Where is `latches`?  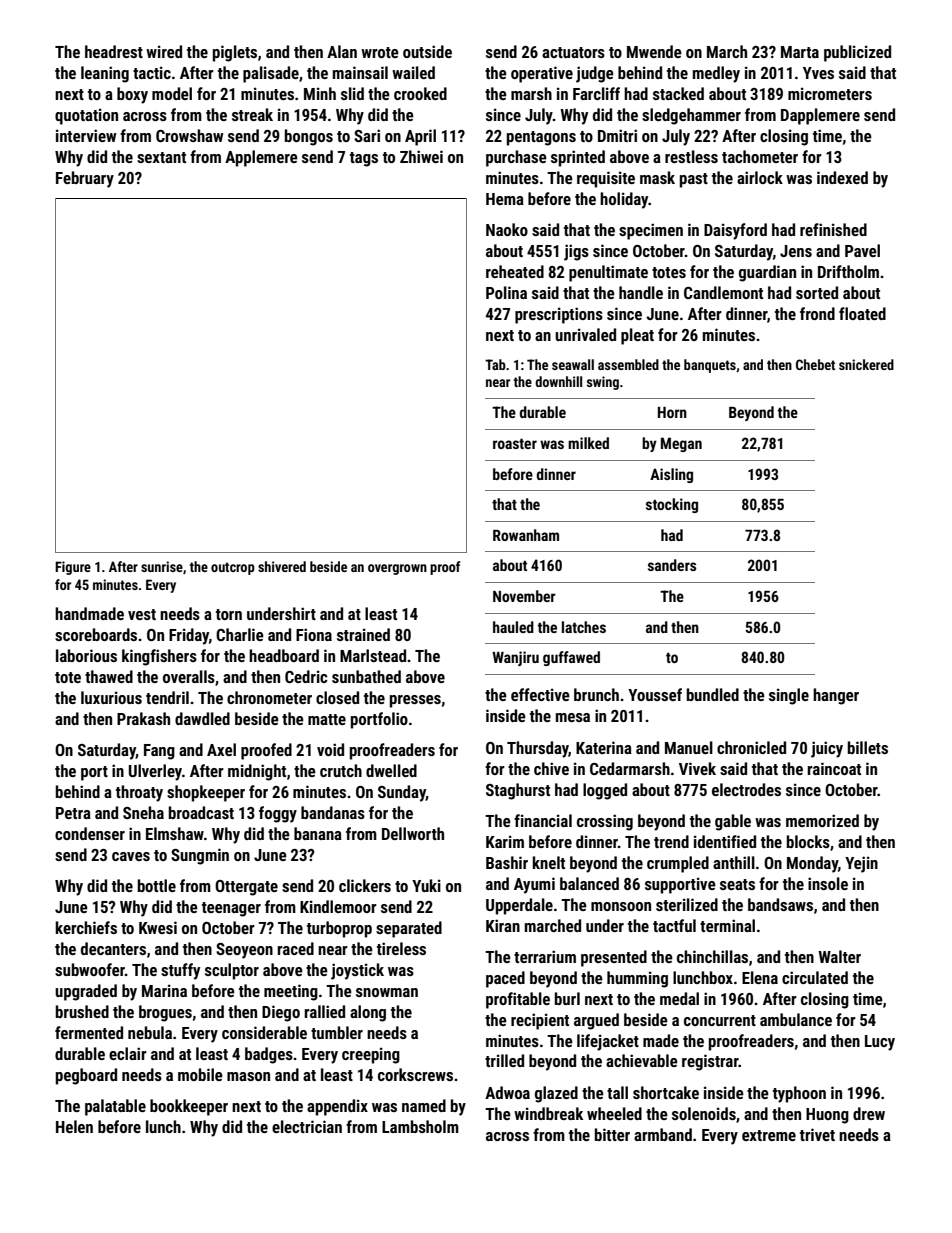
latches is located at coordinates (584, 627).
